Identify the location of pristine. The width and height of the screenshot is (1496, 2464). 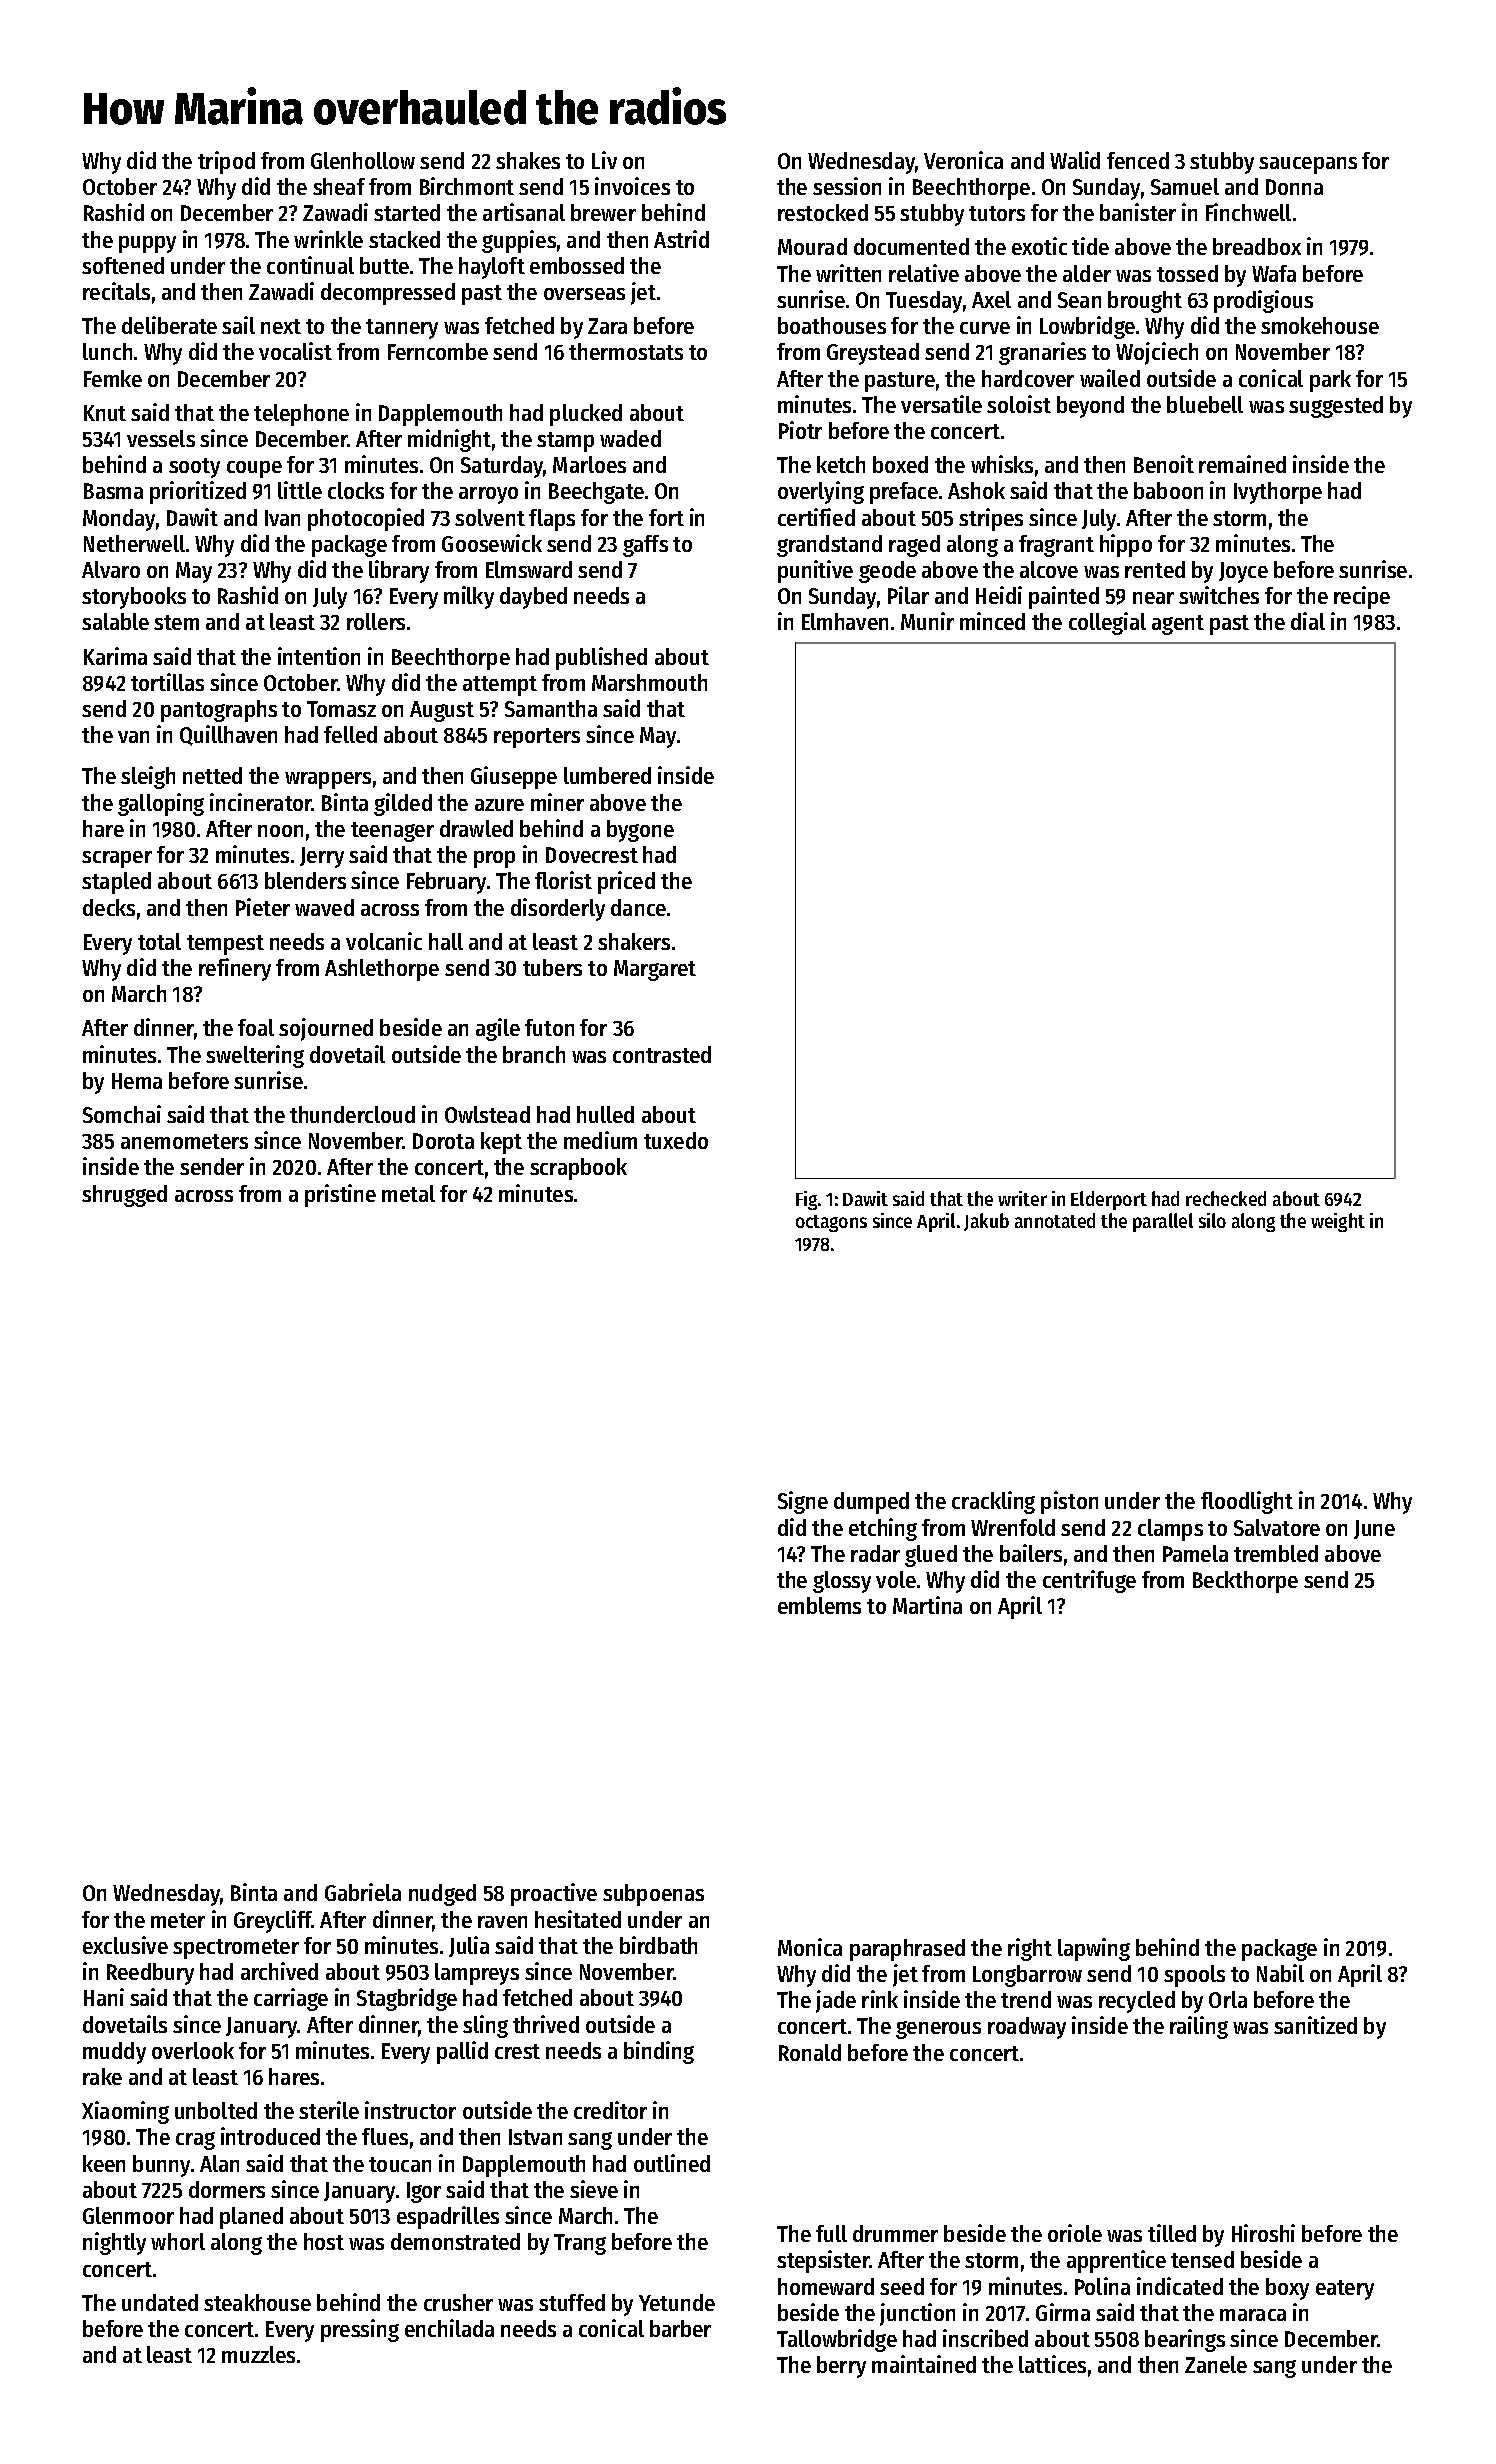
(340, 1195).
